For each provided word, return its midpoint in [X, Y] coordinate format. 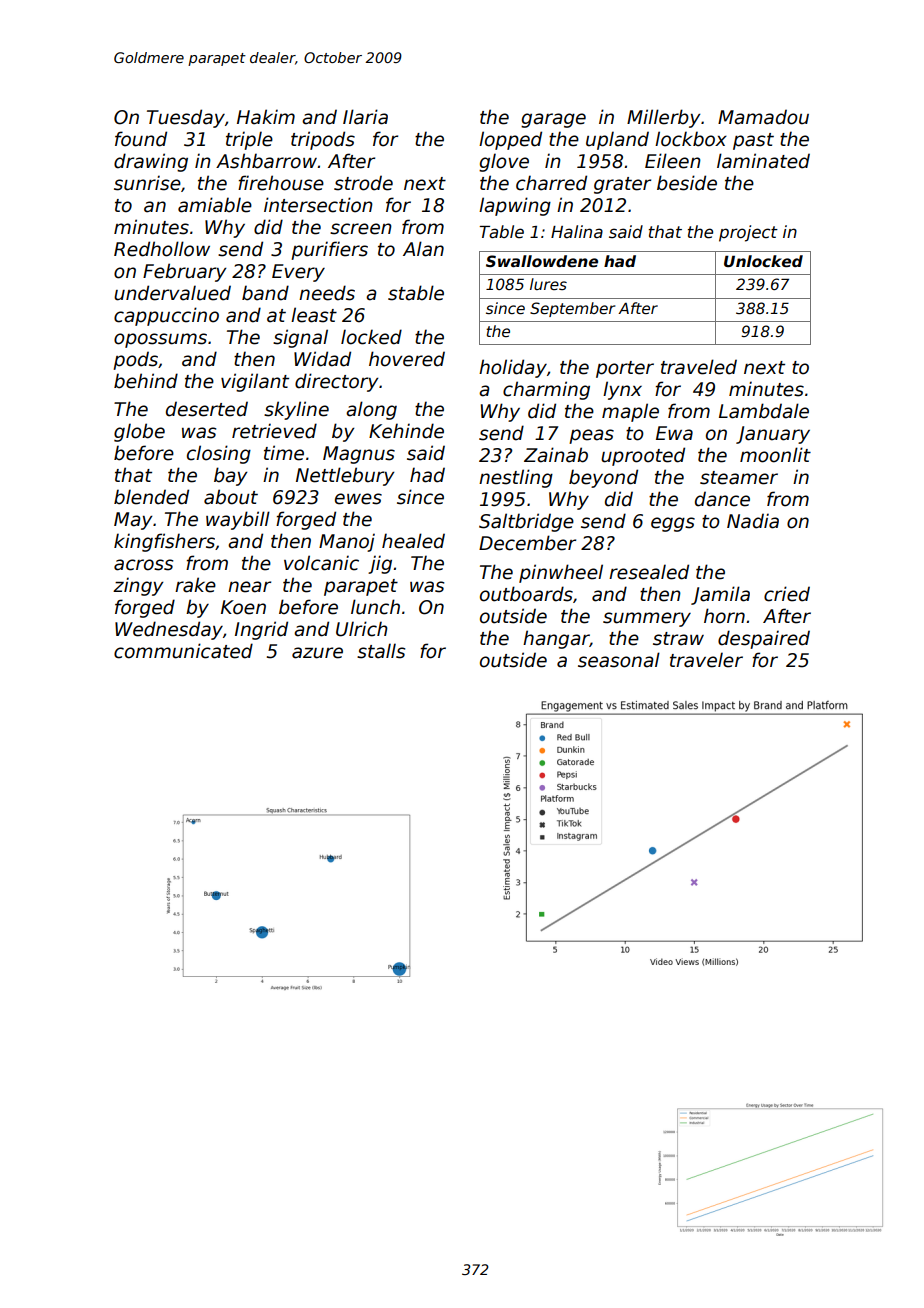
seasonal [619, 660]
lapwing [515, 206]
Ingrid [261, 630]
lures [548, 284]
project [748, 233]
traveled [699, 367]
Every [298, 273]
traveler [706, 660]
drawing [151, 162]
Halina [577, 232]
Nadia [753, 521]
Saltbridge [526, 522]
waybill [238, 520]
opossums [160, 340]
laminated [763, 161]
